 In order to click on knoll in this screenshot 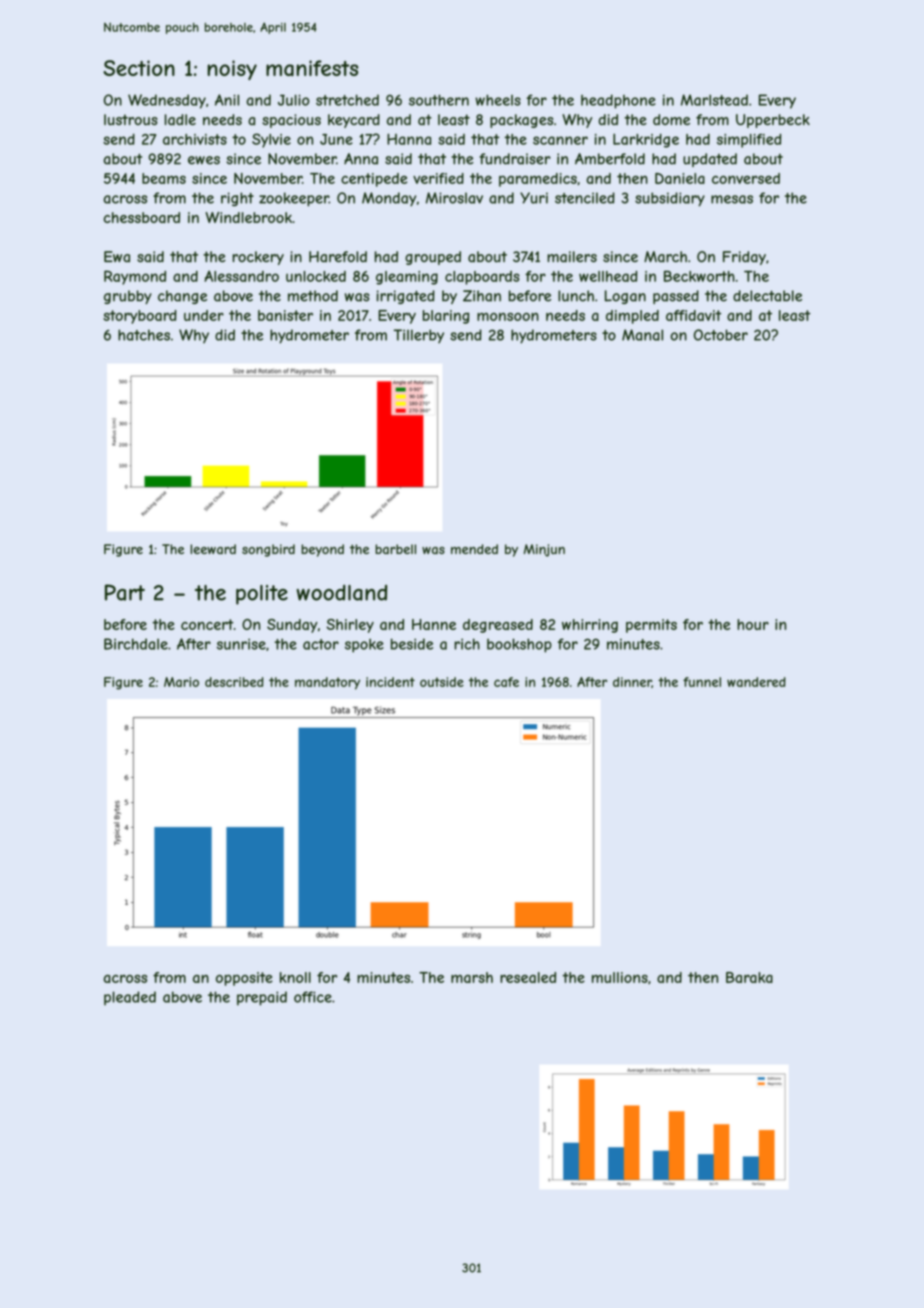, I will do `click(295, 977)`.
